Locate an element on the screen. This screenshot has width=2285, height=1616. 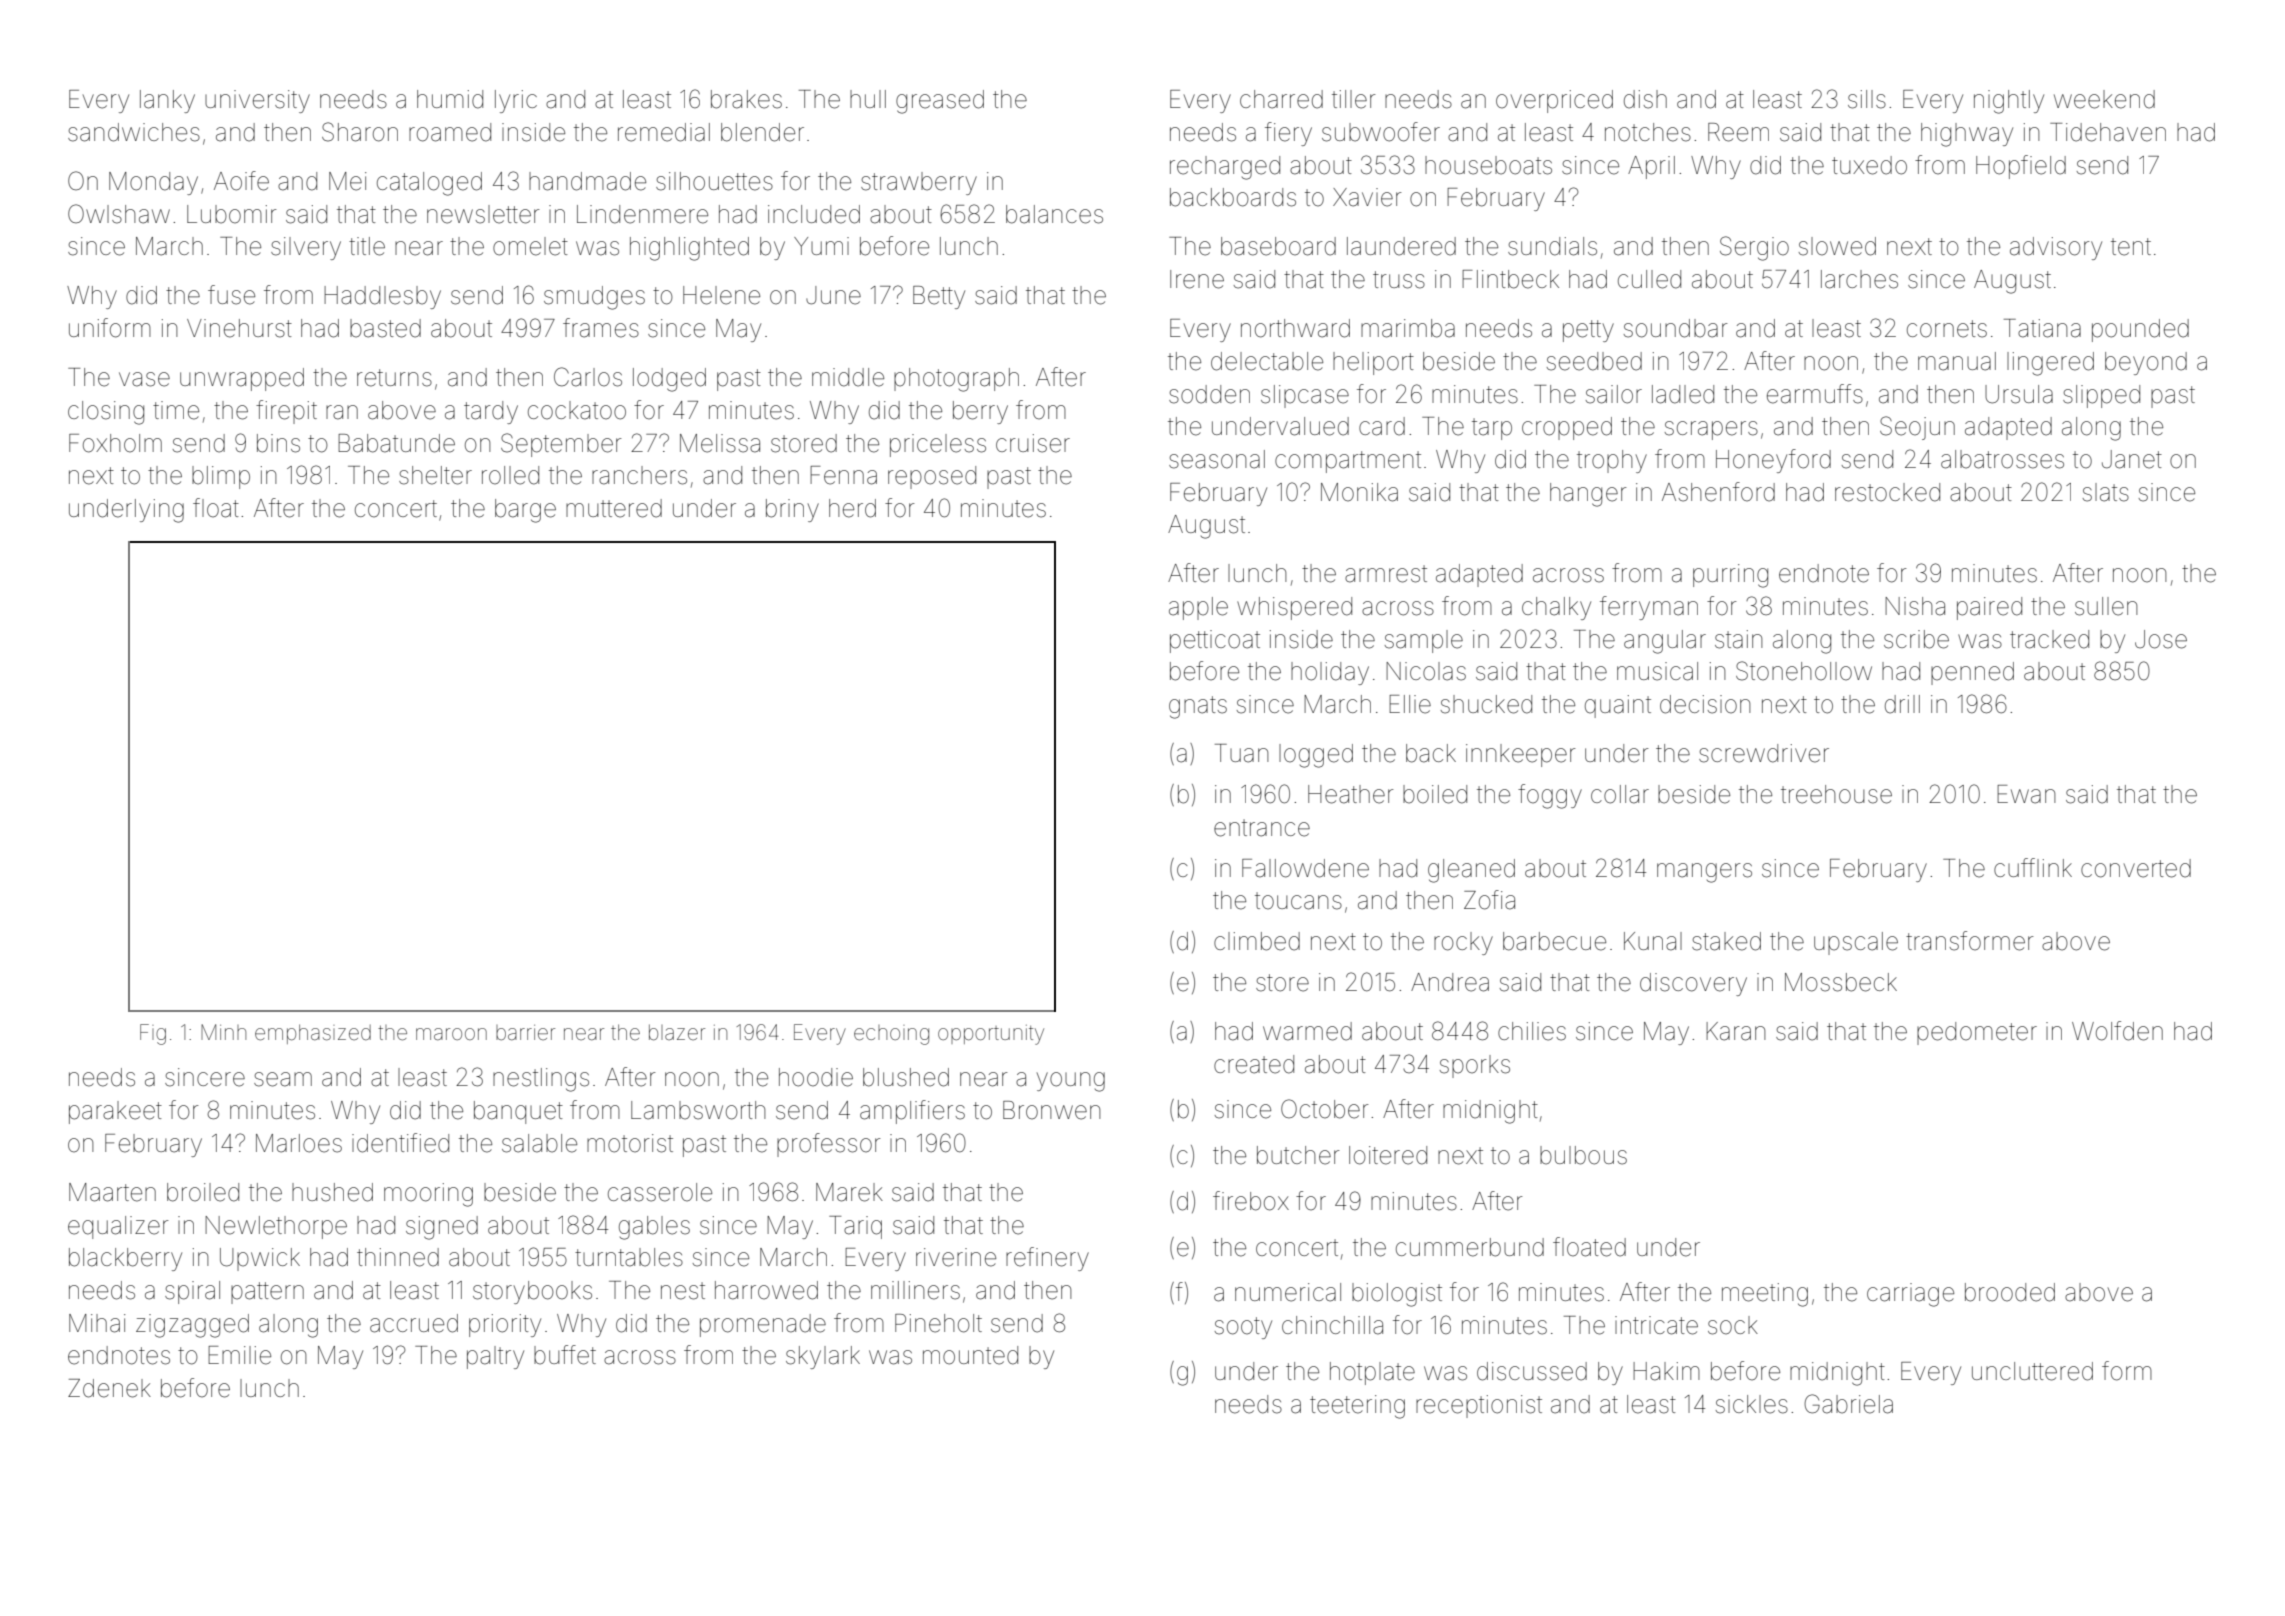
Haddlesby is located at coordinates (382, 297).
